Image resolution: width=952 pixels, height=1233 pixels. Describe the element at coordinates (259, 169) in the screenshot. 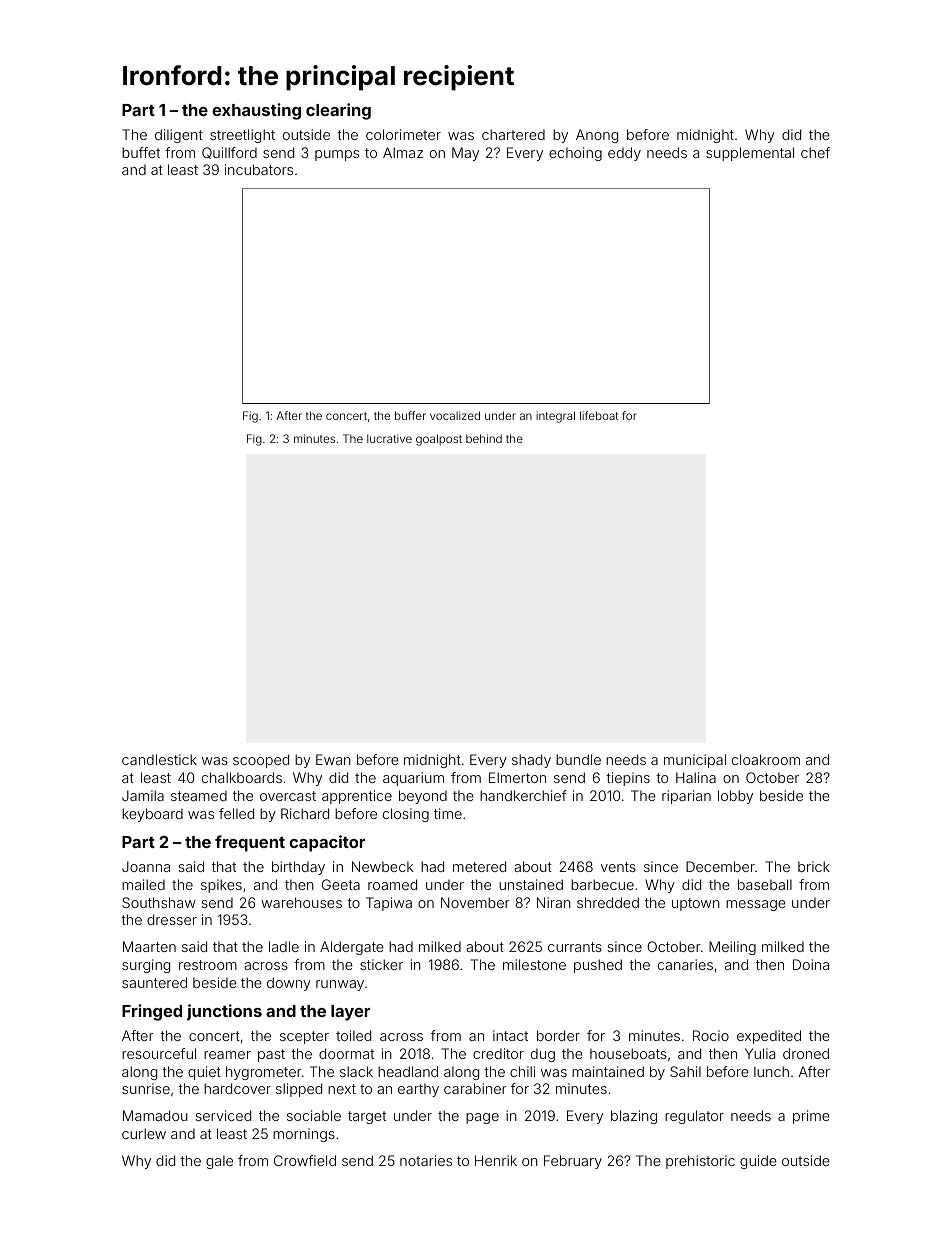

I see `incubators` at that location.
